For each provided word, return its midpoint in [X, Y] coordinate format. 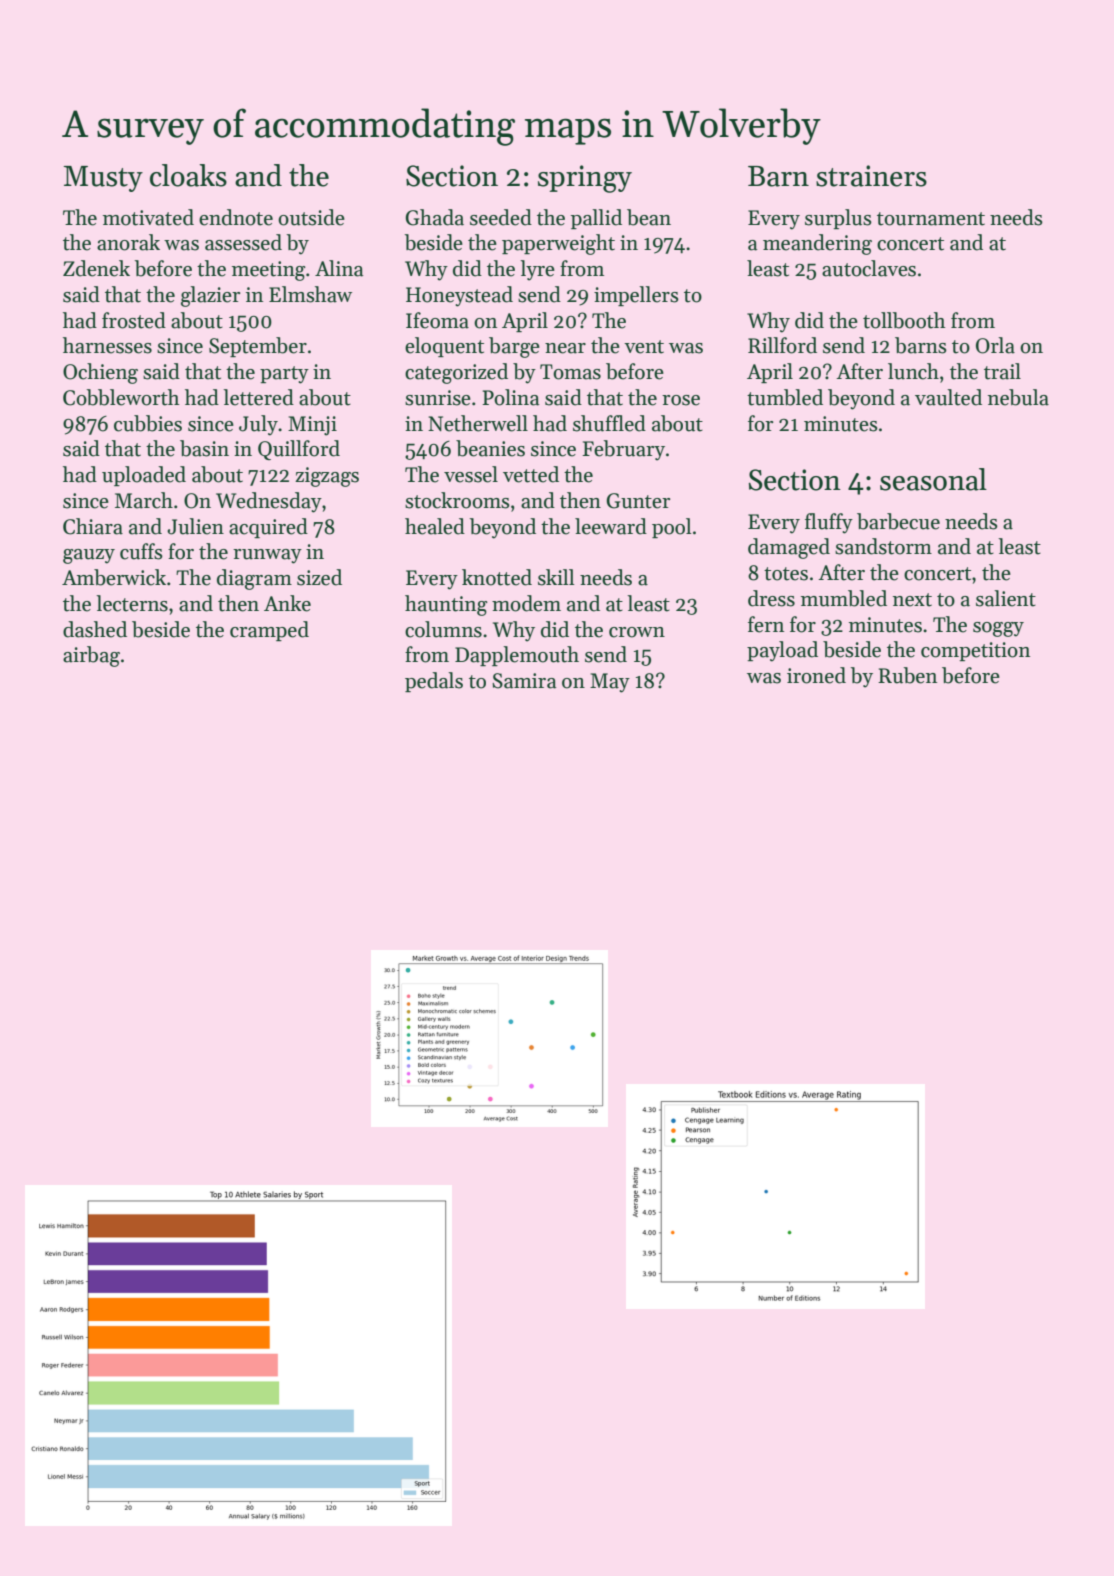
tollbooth [904, 320]
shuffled [609, 423]
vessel [471, 474]
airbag [91, 656]
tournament [931, 219]
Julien [195, 526]
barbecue [898, 521]
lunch [913, 371]
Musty [103, 179]
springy [585, 179]
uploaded [144, 476]
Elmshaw [310, 294]
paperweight [558, 244]
